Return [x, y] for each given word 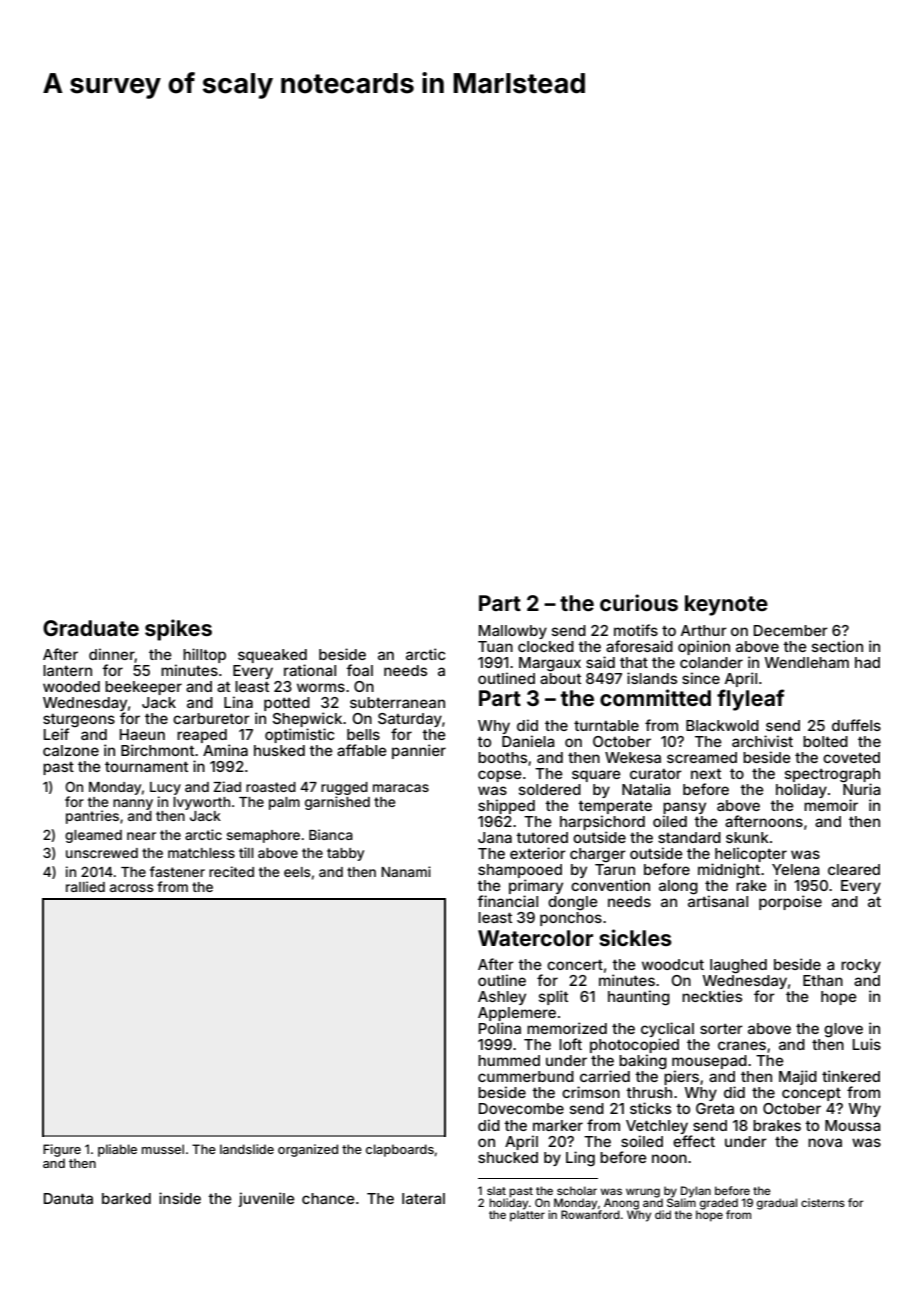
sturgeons [79, 721]
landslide [247, 1149]
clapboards [400, 1150]
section [837, 646]
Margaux [550, 664]
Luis [867, 1044]
